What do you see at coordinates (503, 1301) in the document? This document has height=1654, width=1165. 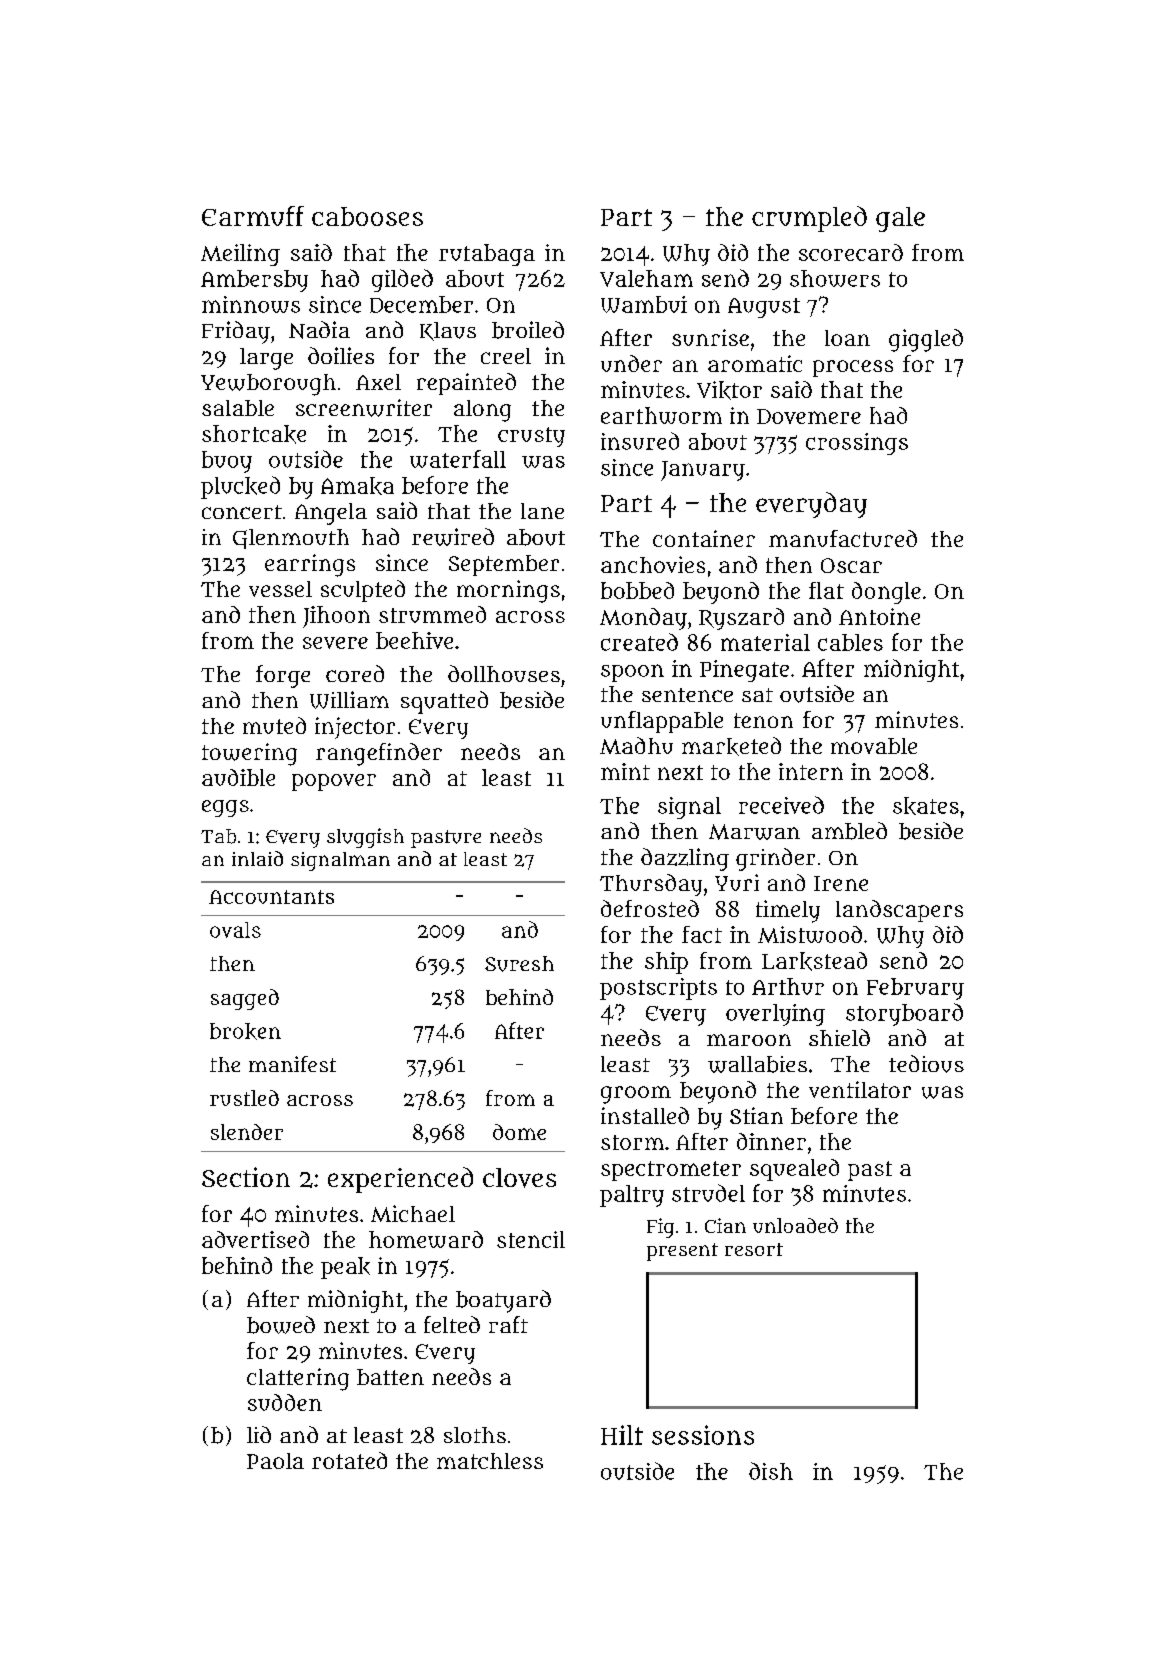 I see `boatyard` at bounding box center [503, 1301].
